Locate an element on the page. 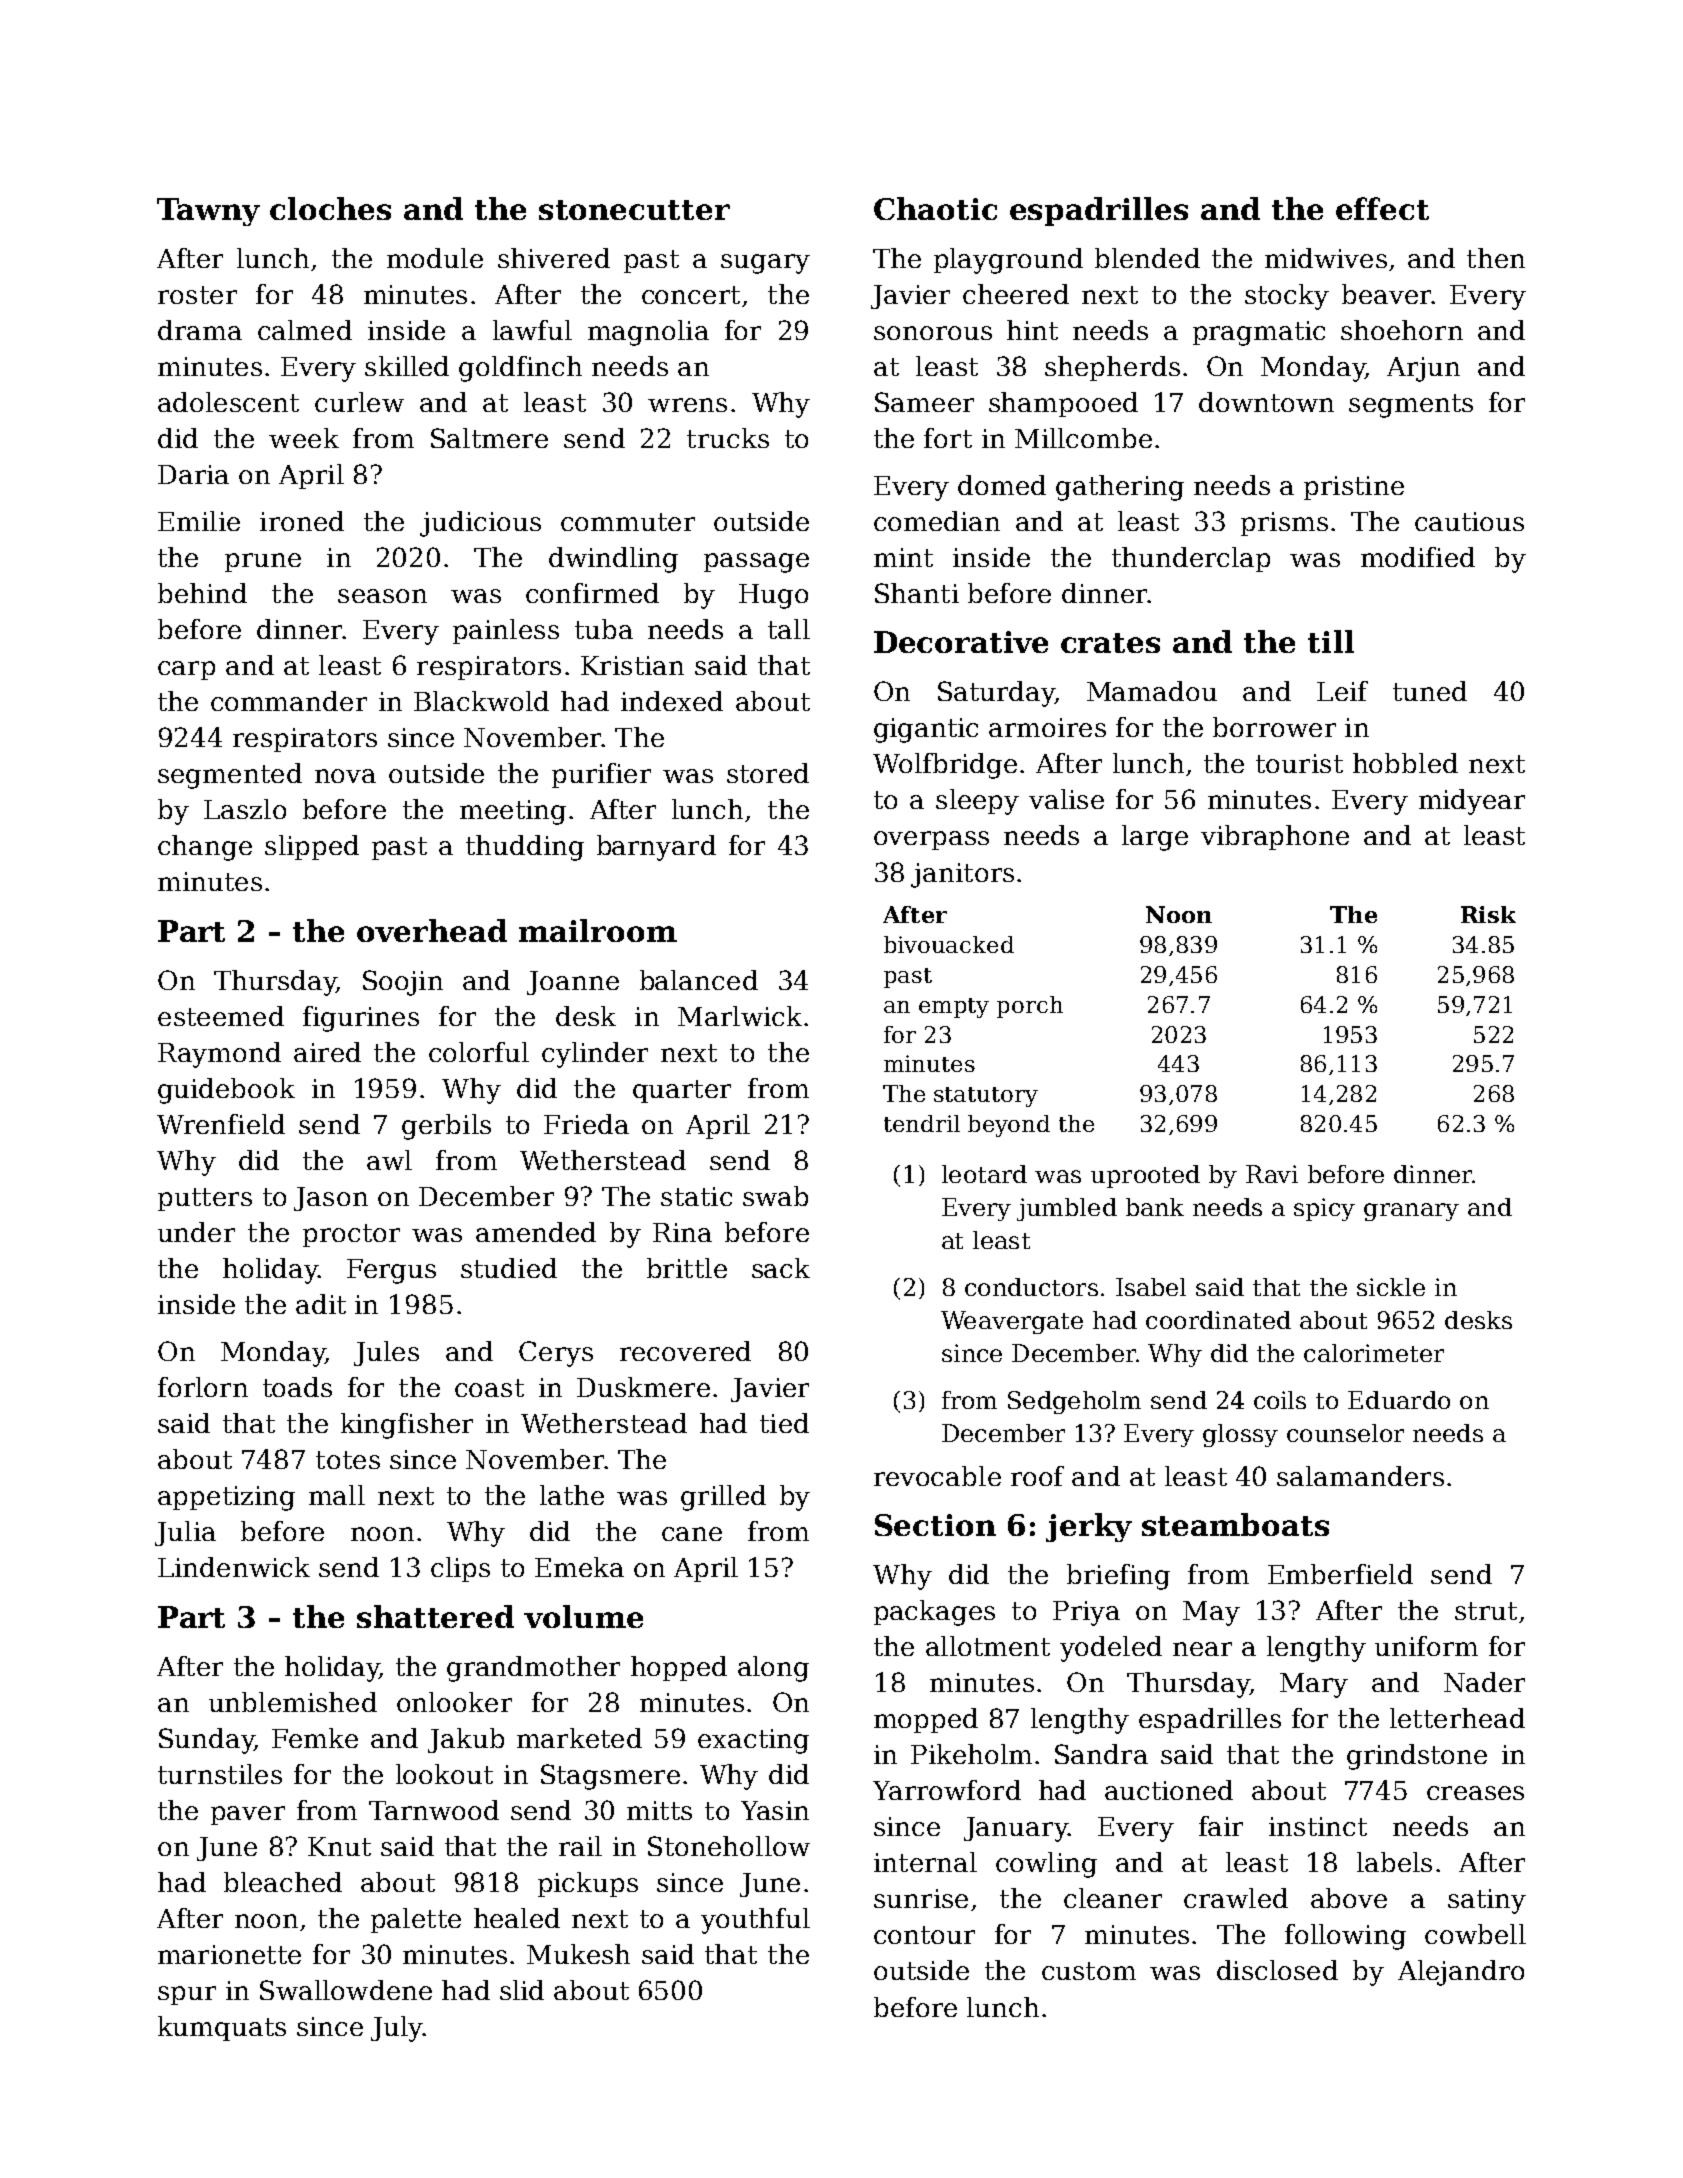 The image size is (1683, 2178). coordinated is located at coordinates (1218, 1320).
